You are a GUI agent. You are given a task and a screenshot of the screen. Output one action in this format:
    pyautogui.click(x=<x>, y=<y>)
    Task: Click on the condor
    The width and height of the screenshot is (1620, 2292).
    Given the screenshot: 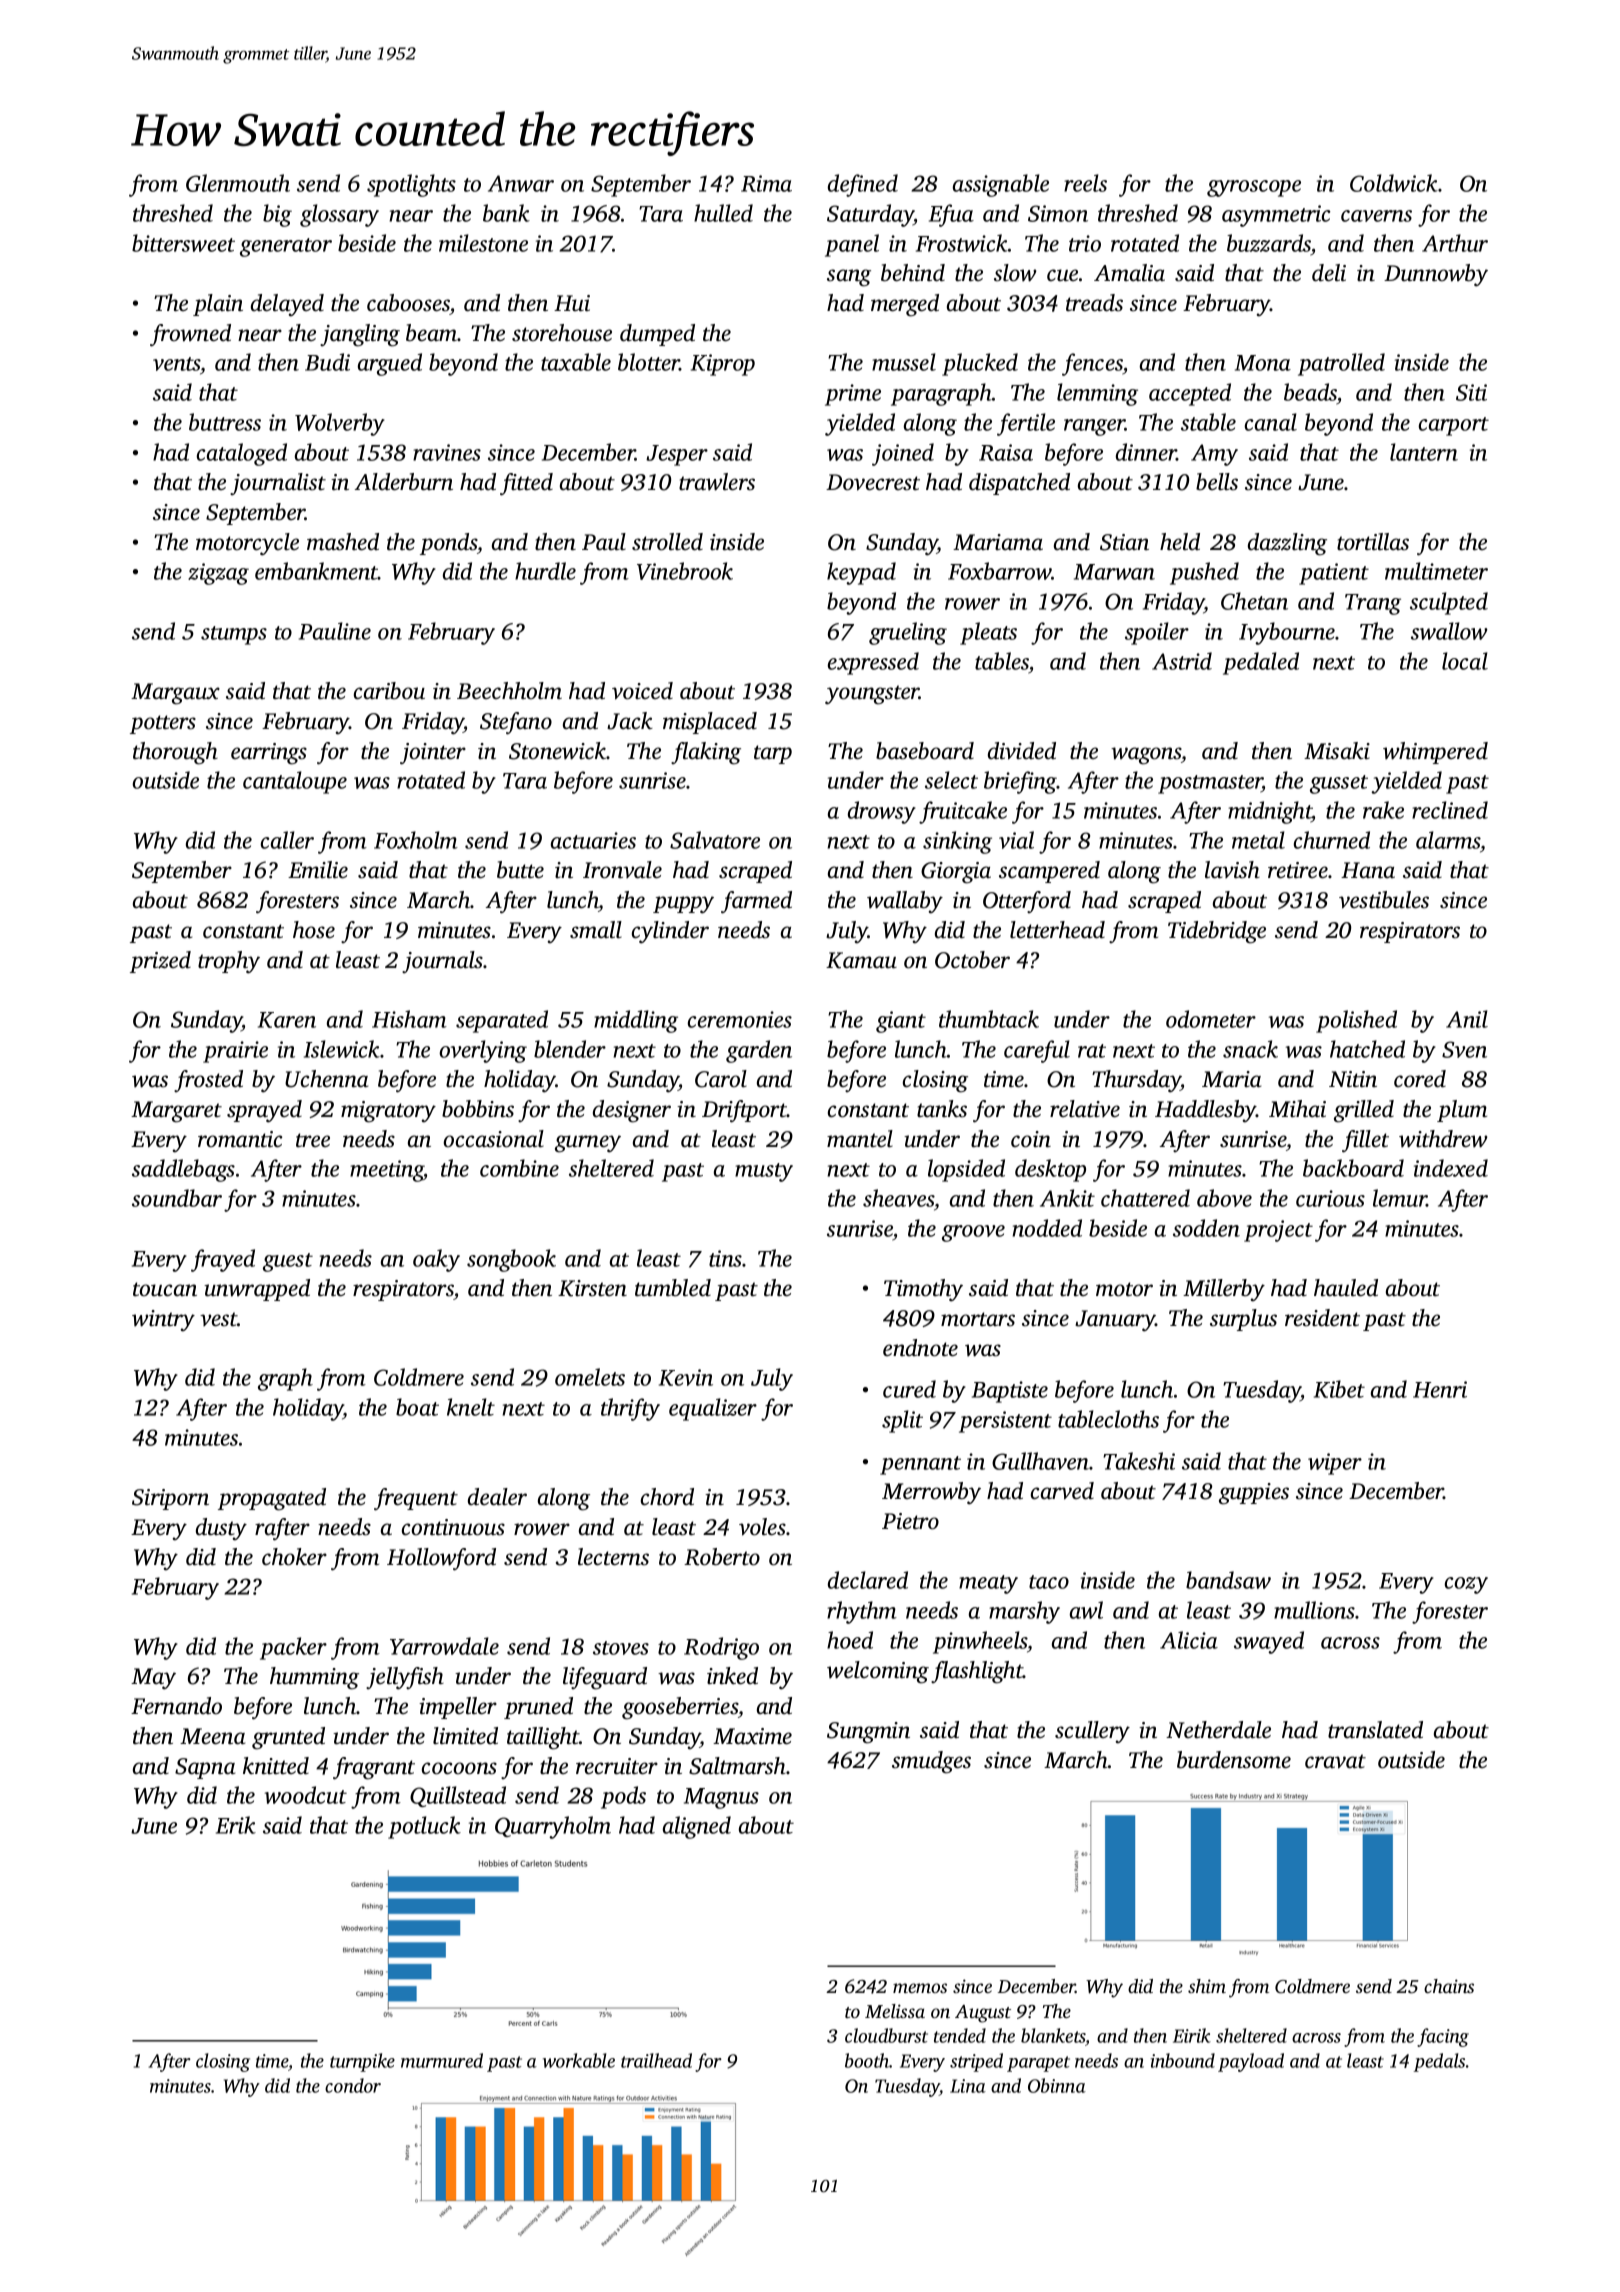 What is the action you would take?
    pyautogui.click(x=353, y=2085)
